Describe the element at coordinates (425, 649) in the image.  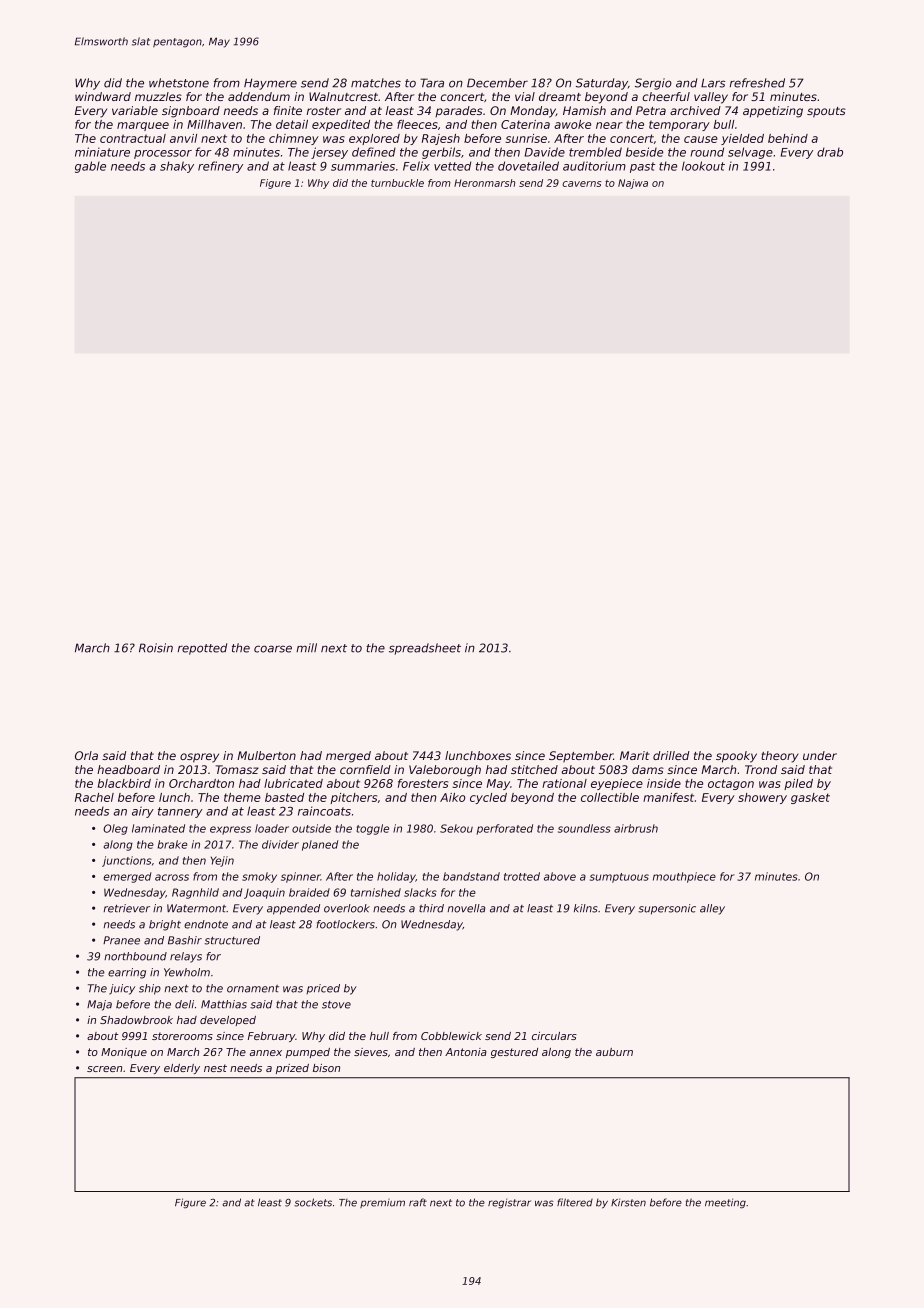
I see `spreadsheet` at that location.
